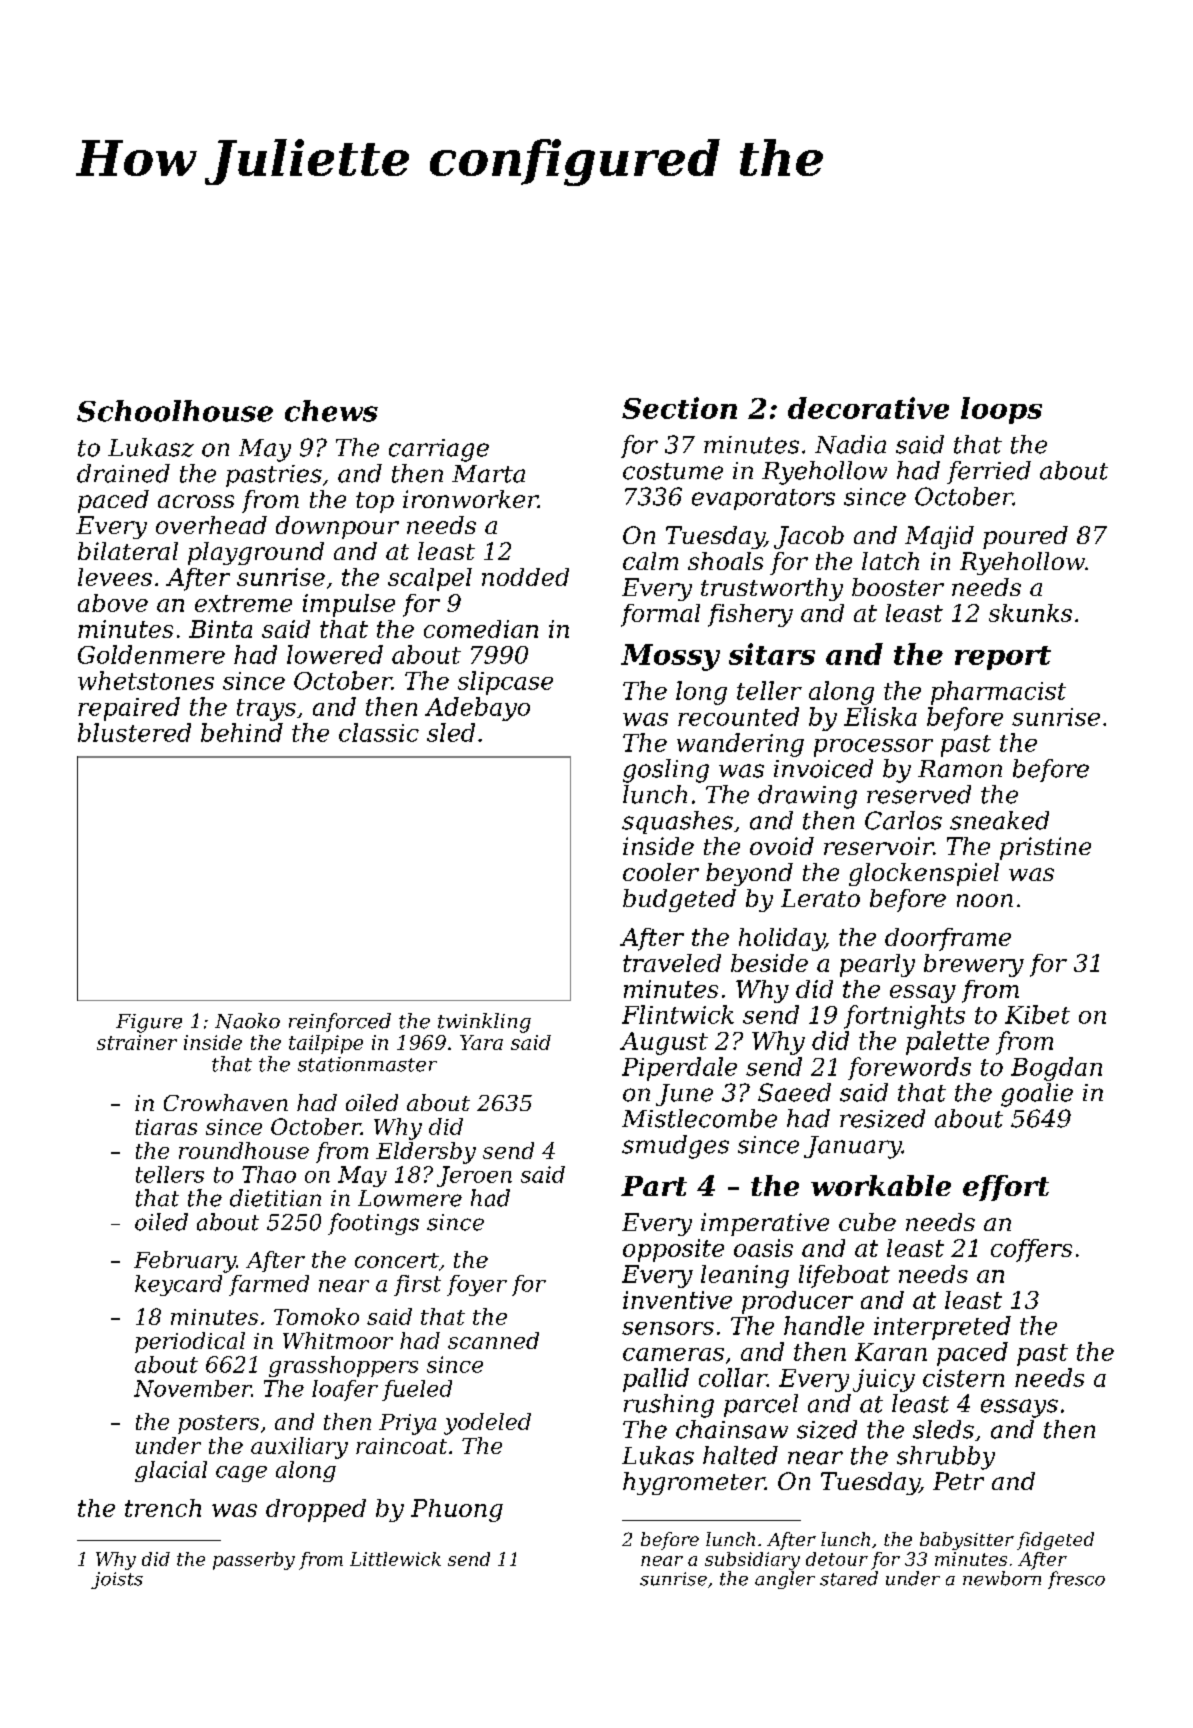 The image size is (1193, 1728). I want to click on loops, so click(1001, 410).
